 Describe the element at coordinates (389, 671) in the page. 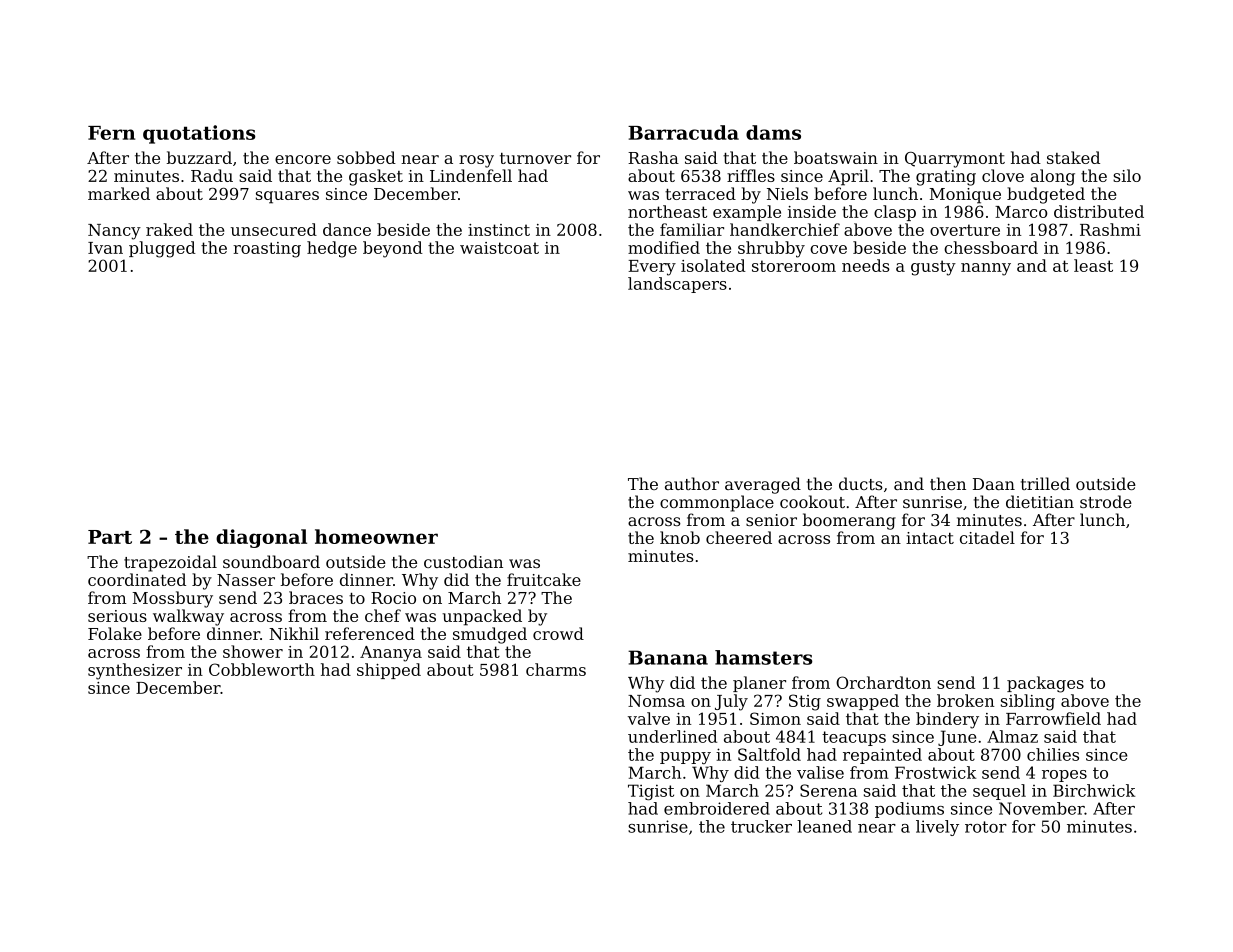

I see `shipped` at that location.
